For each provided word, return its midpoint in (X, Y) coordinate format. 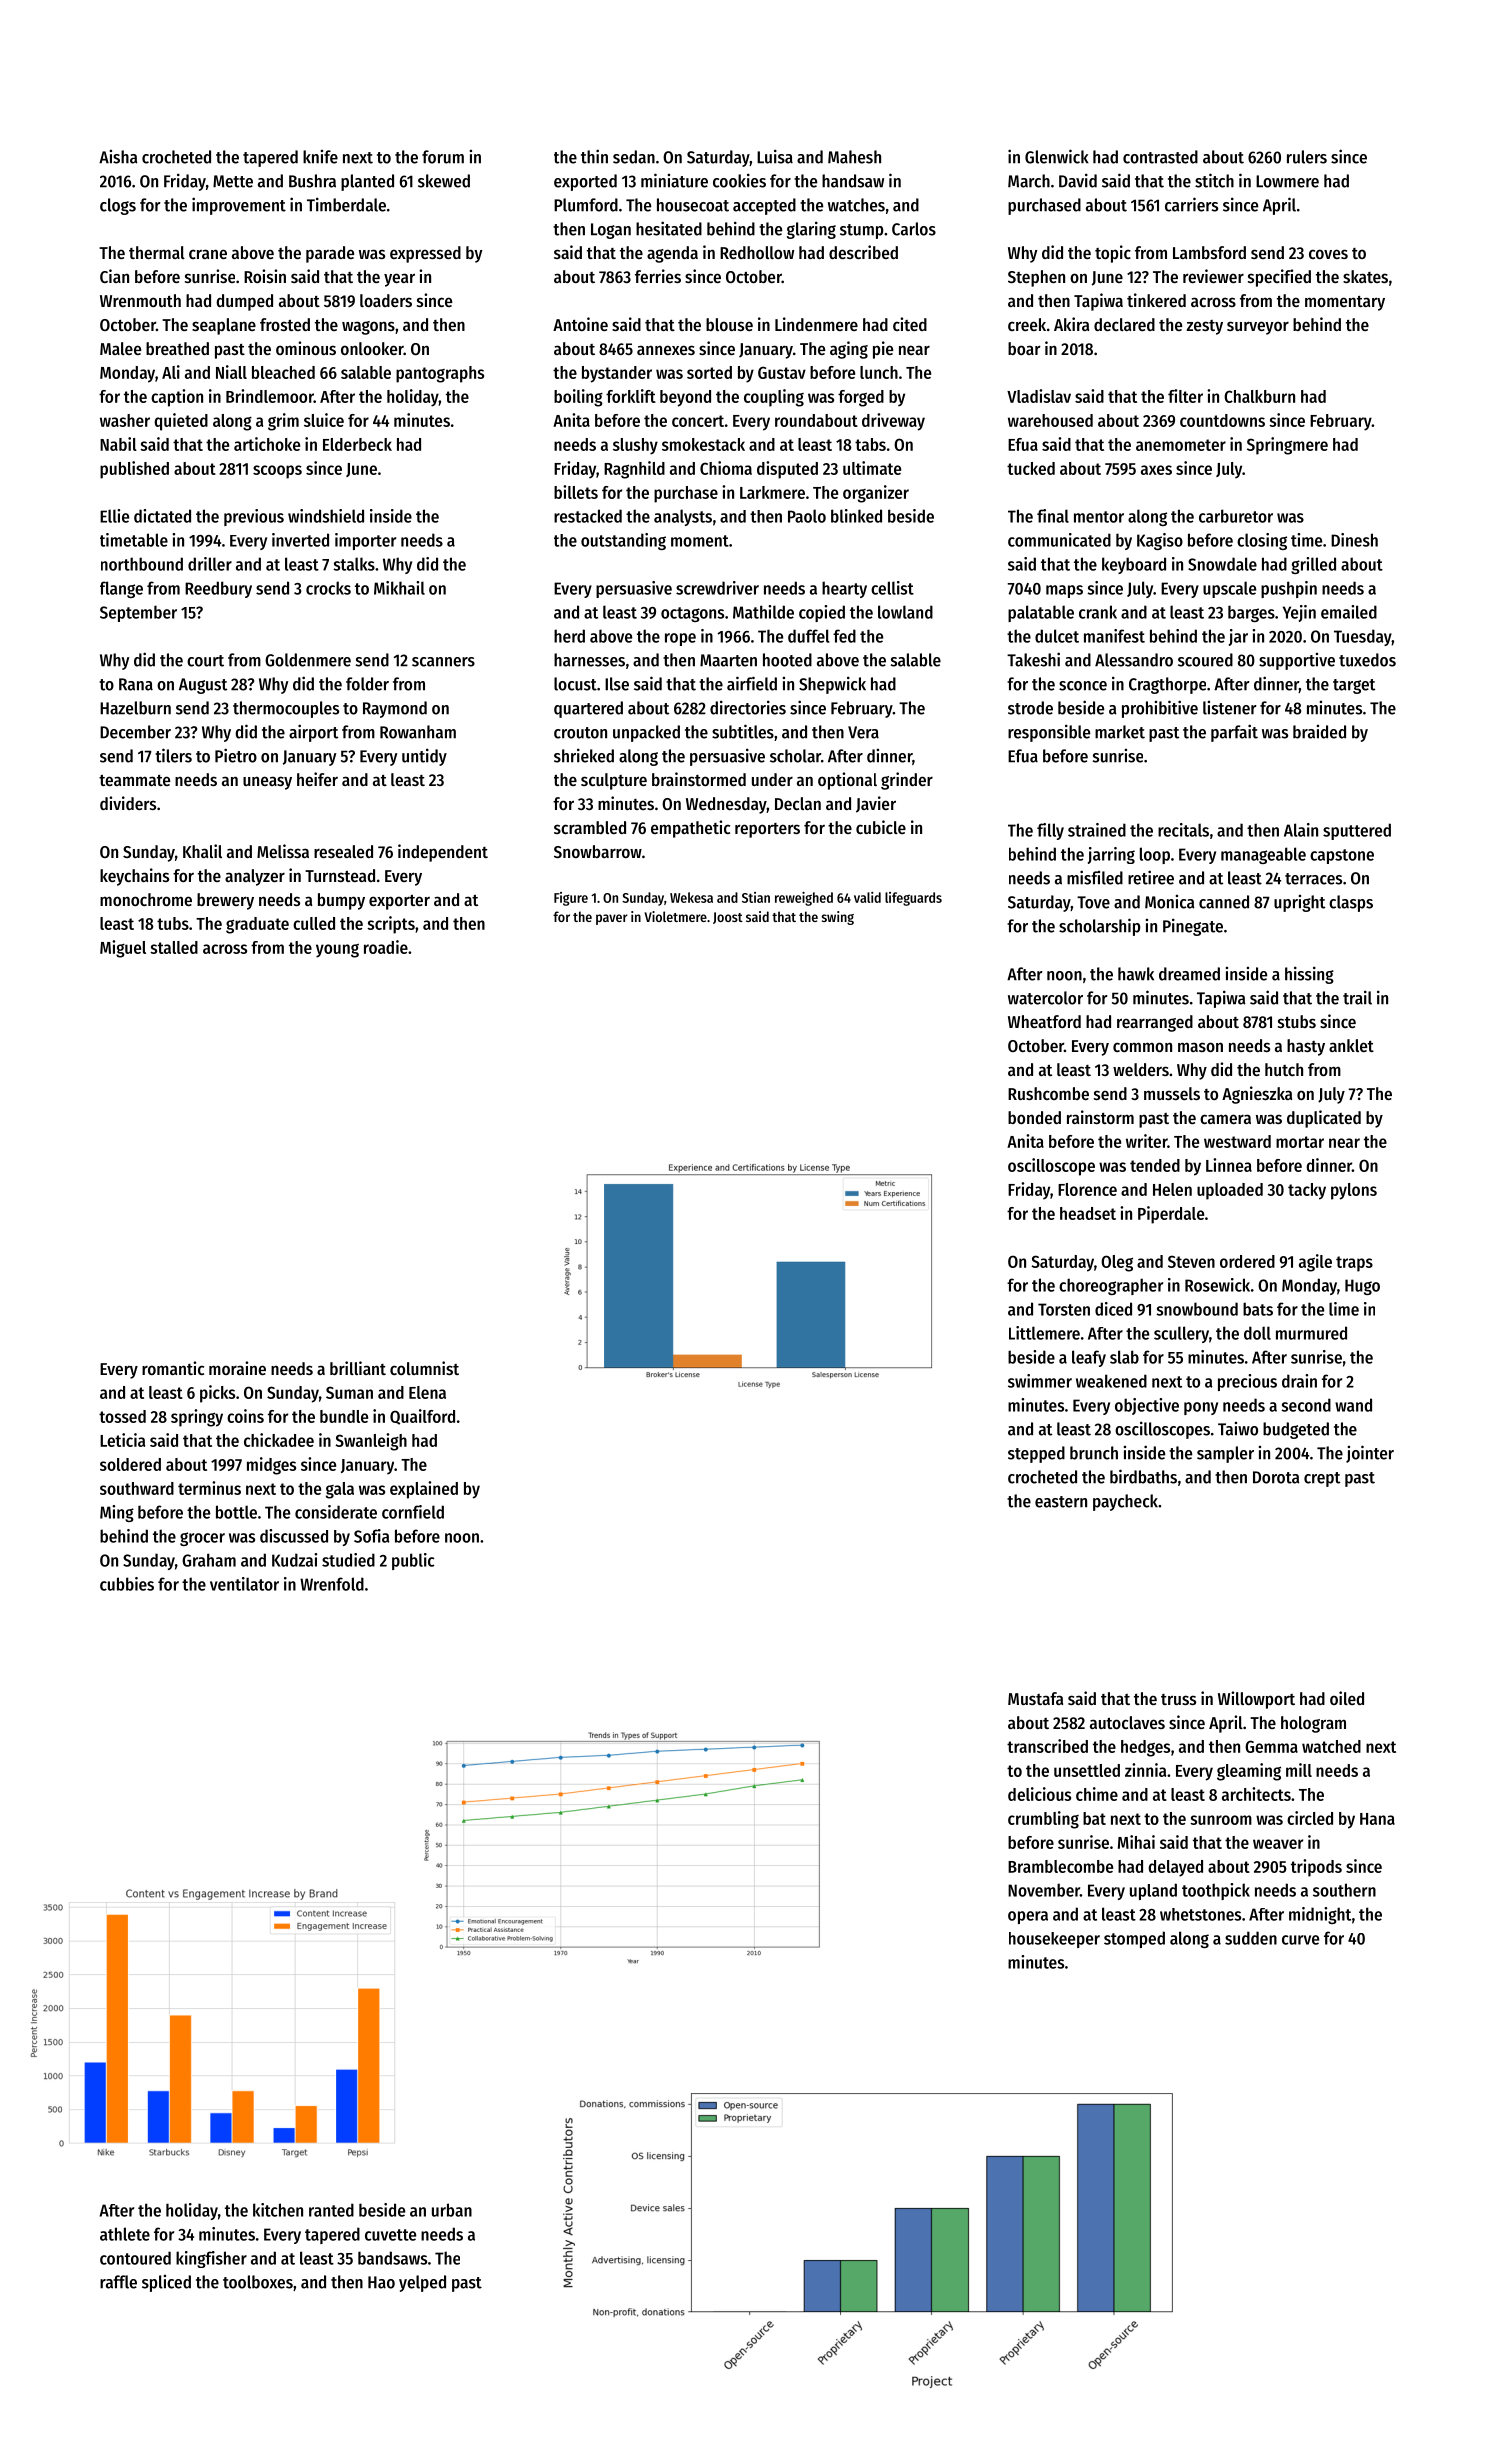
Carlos (914, 229)
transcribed (1047, 1746)
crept (1322, 1479)
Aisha (118, 157)
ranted (331, 2210)
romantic (173, 1368)
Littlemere (1044, 1333)
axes (1156, 470)
